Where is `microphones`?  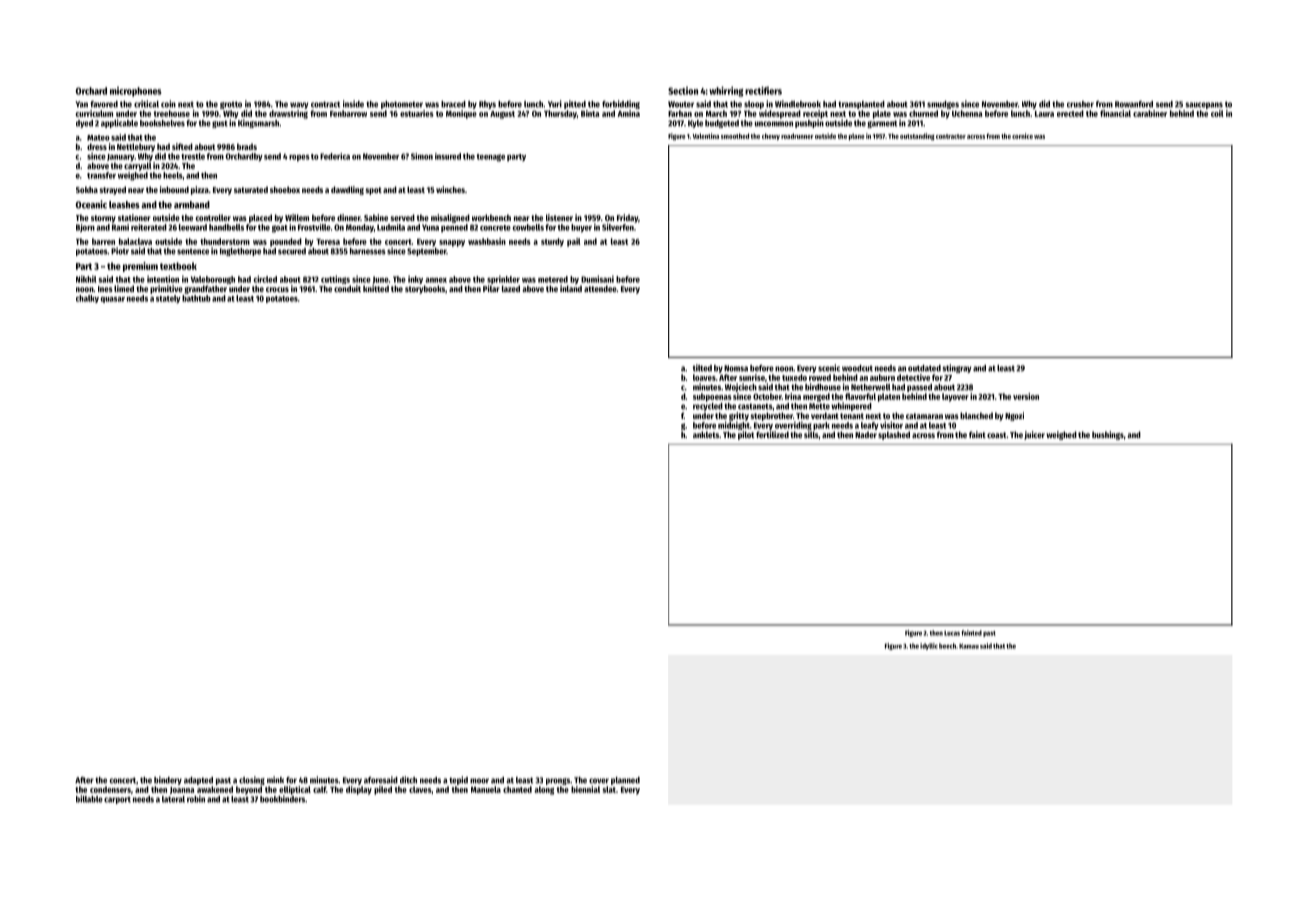 microphones is located at coordinates (136, 92).
